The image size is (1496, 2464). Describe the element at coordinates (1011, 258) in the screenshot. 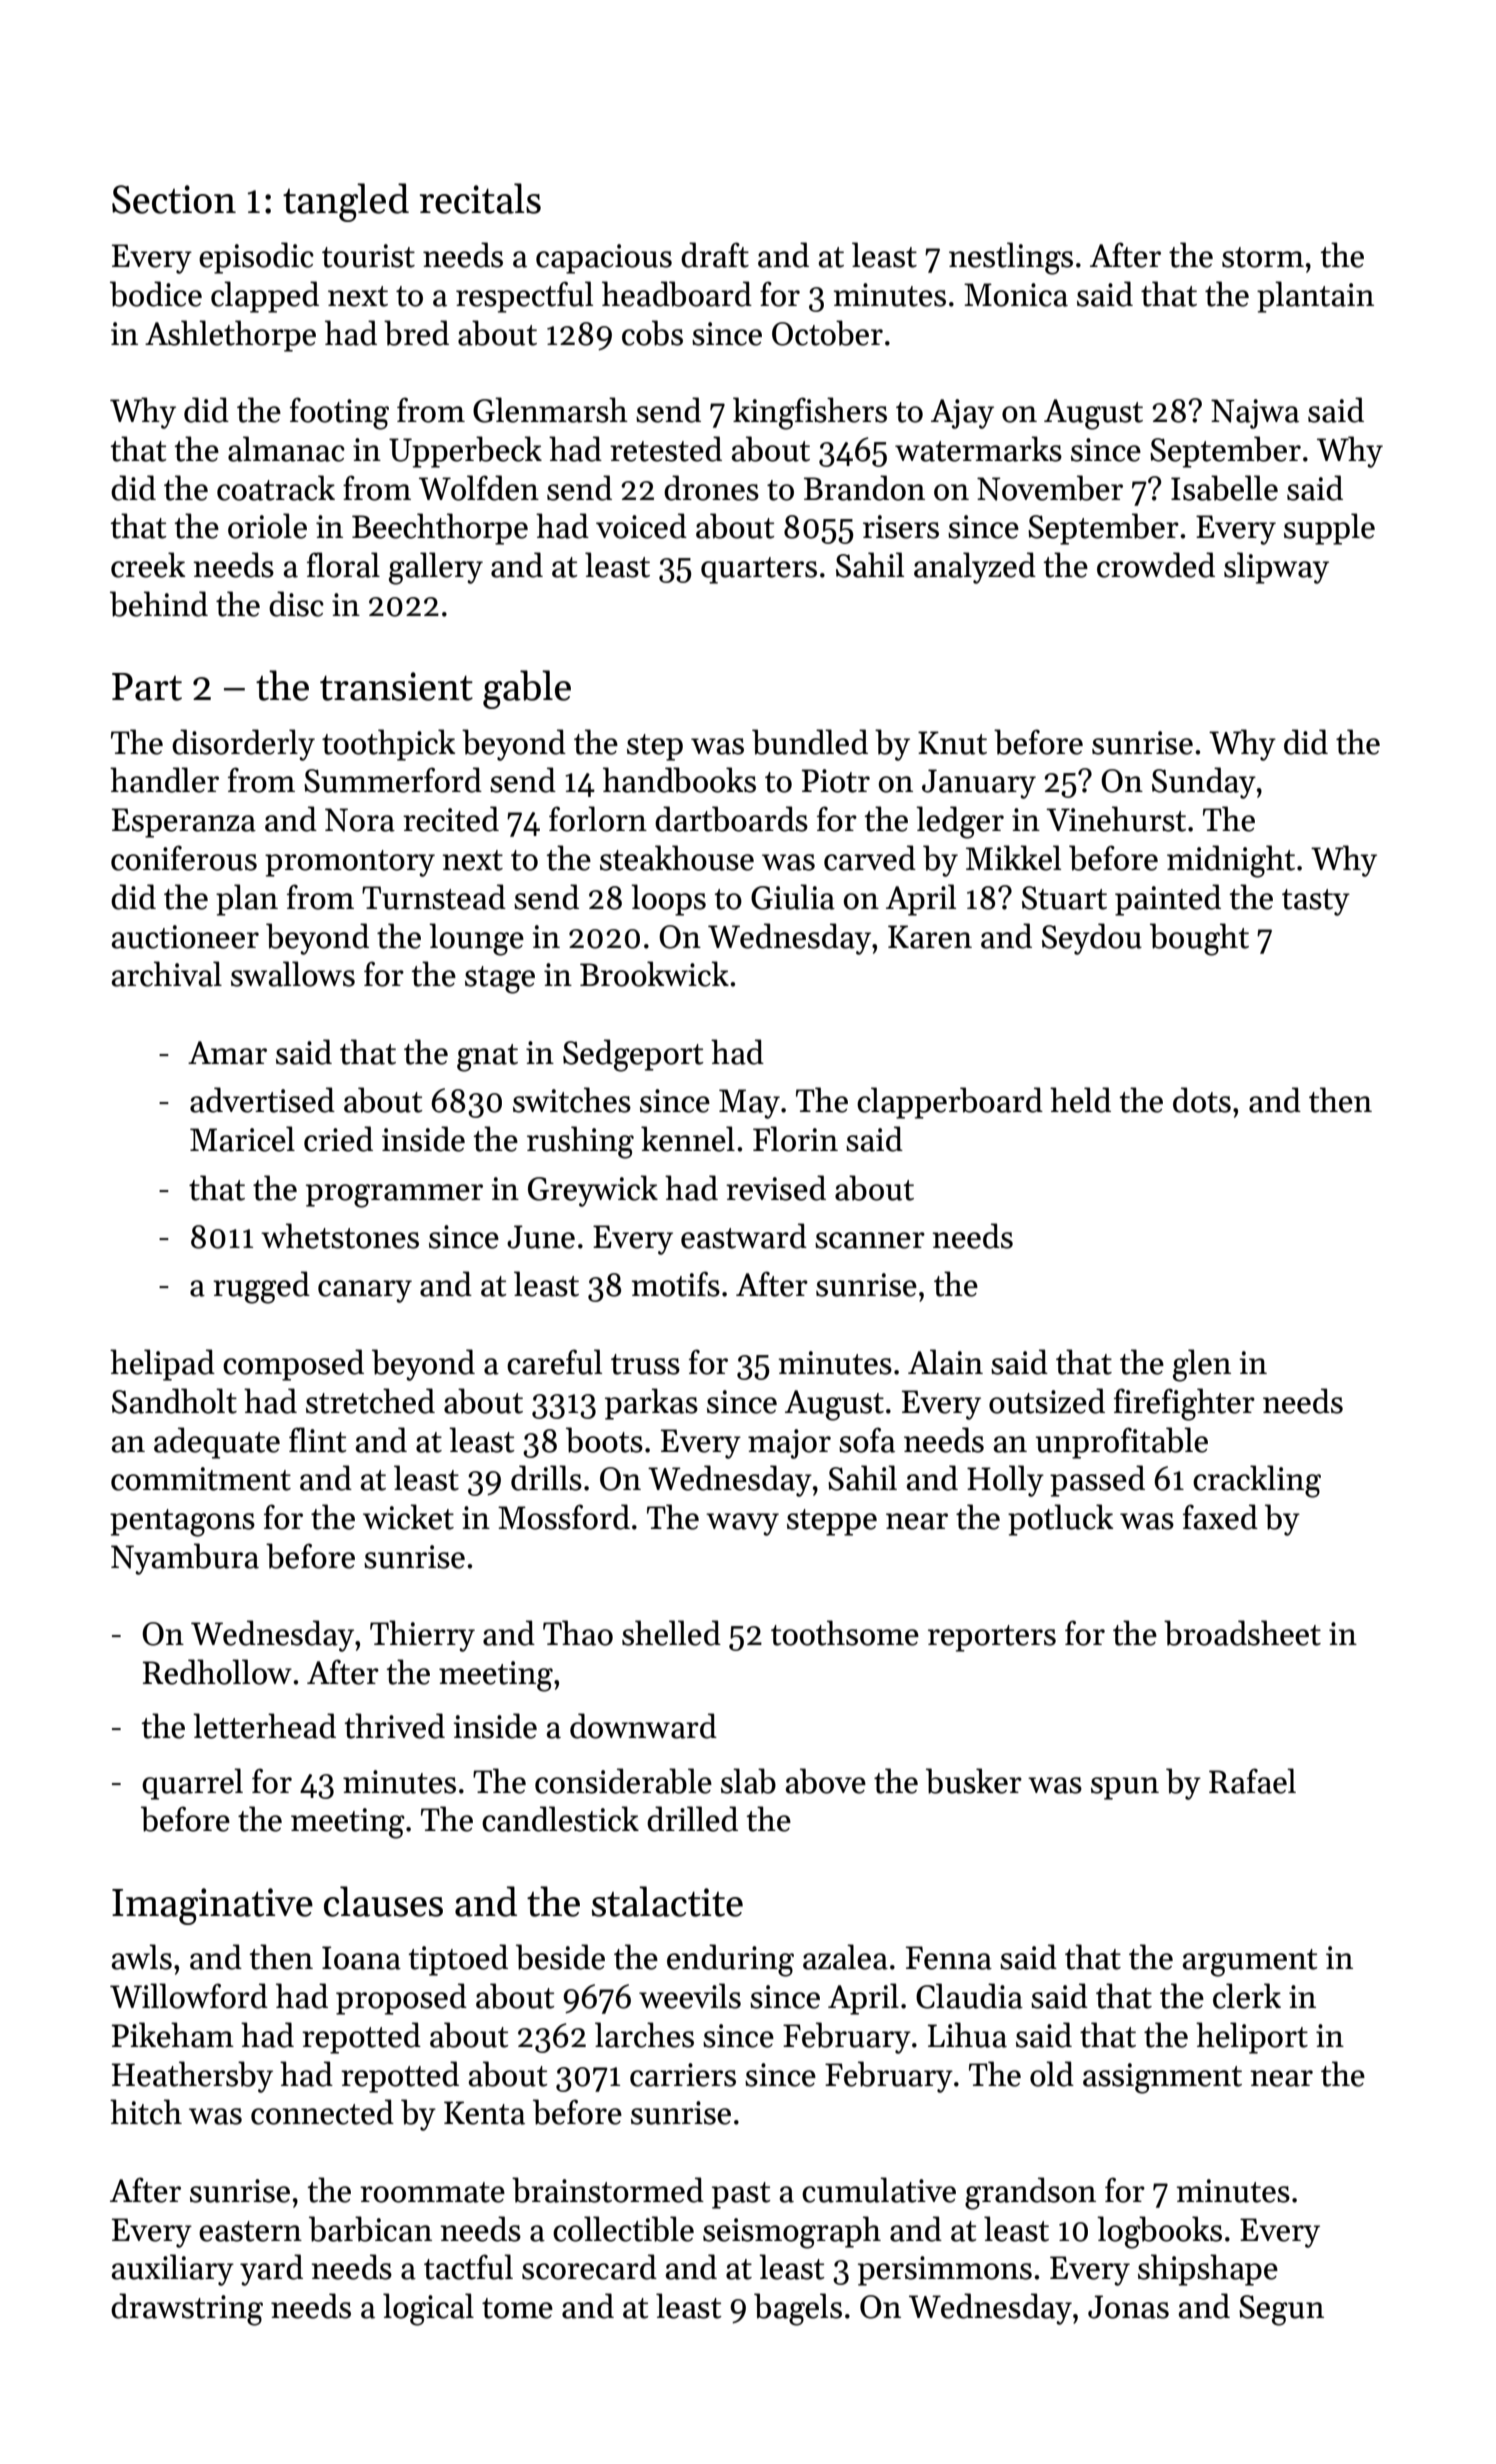

I see `nestlings` at that location.
